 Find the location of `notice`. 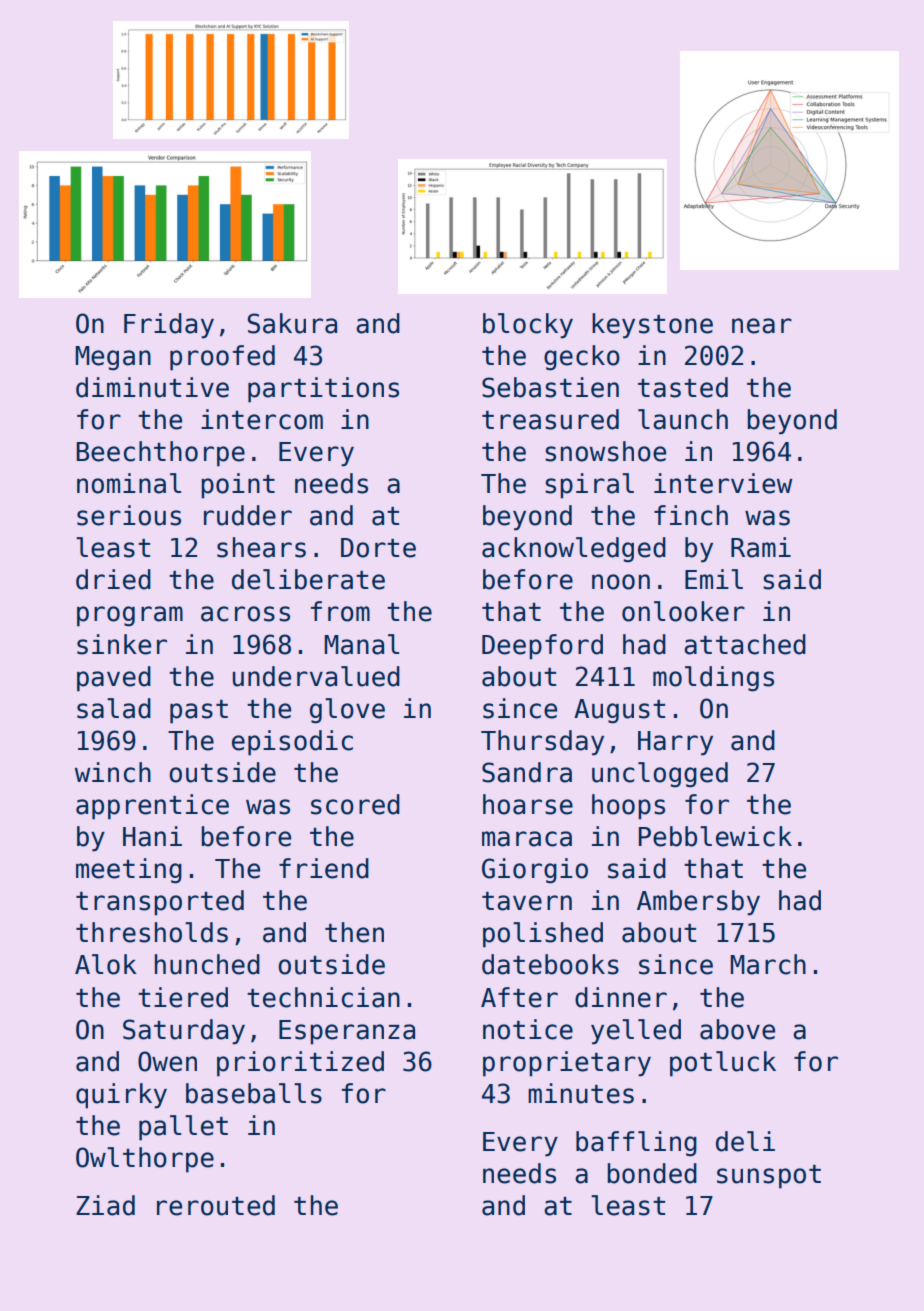

notice is located at coordinates (528, 1029).
